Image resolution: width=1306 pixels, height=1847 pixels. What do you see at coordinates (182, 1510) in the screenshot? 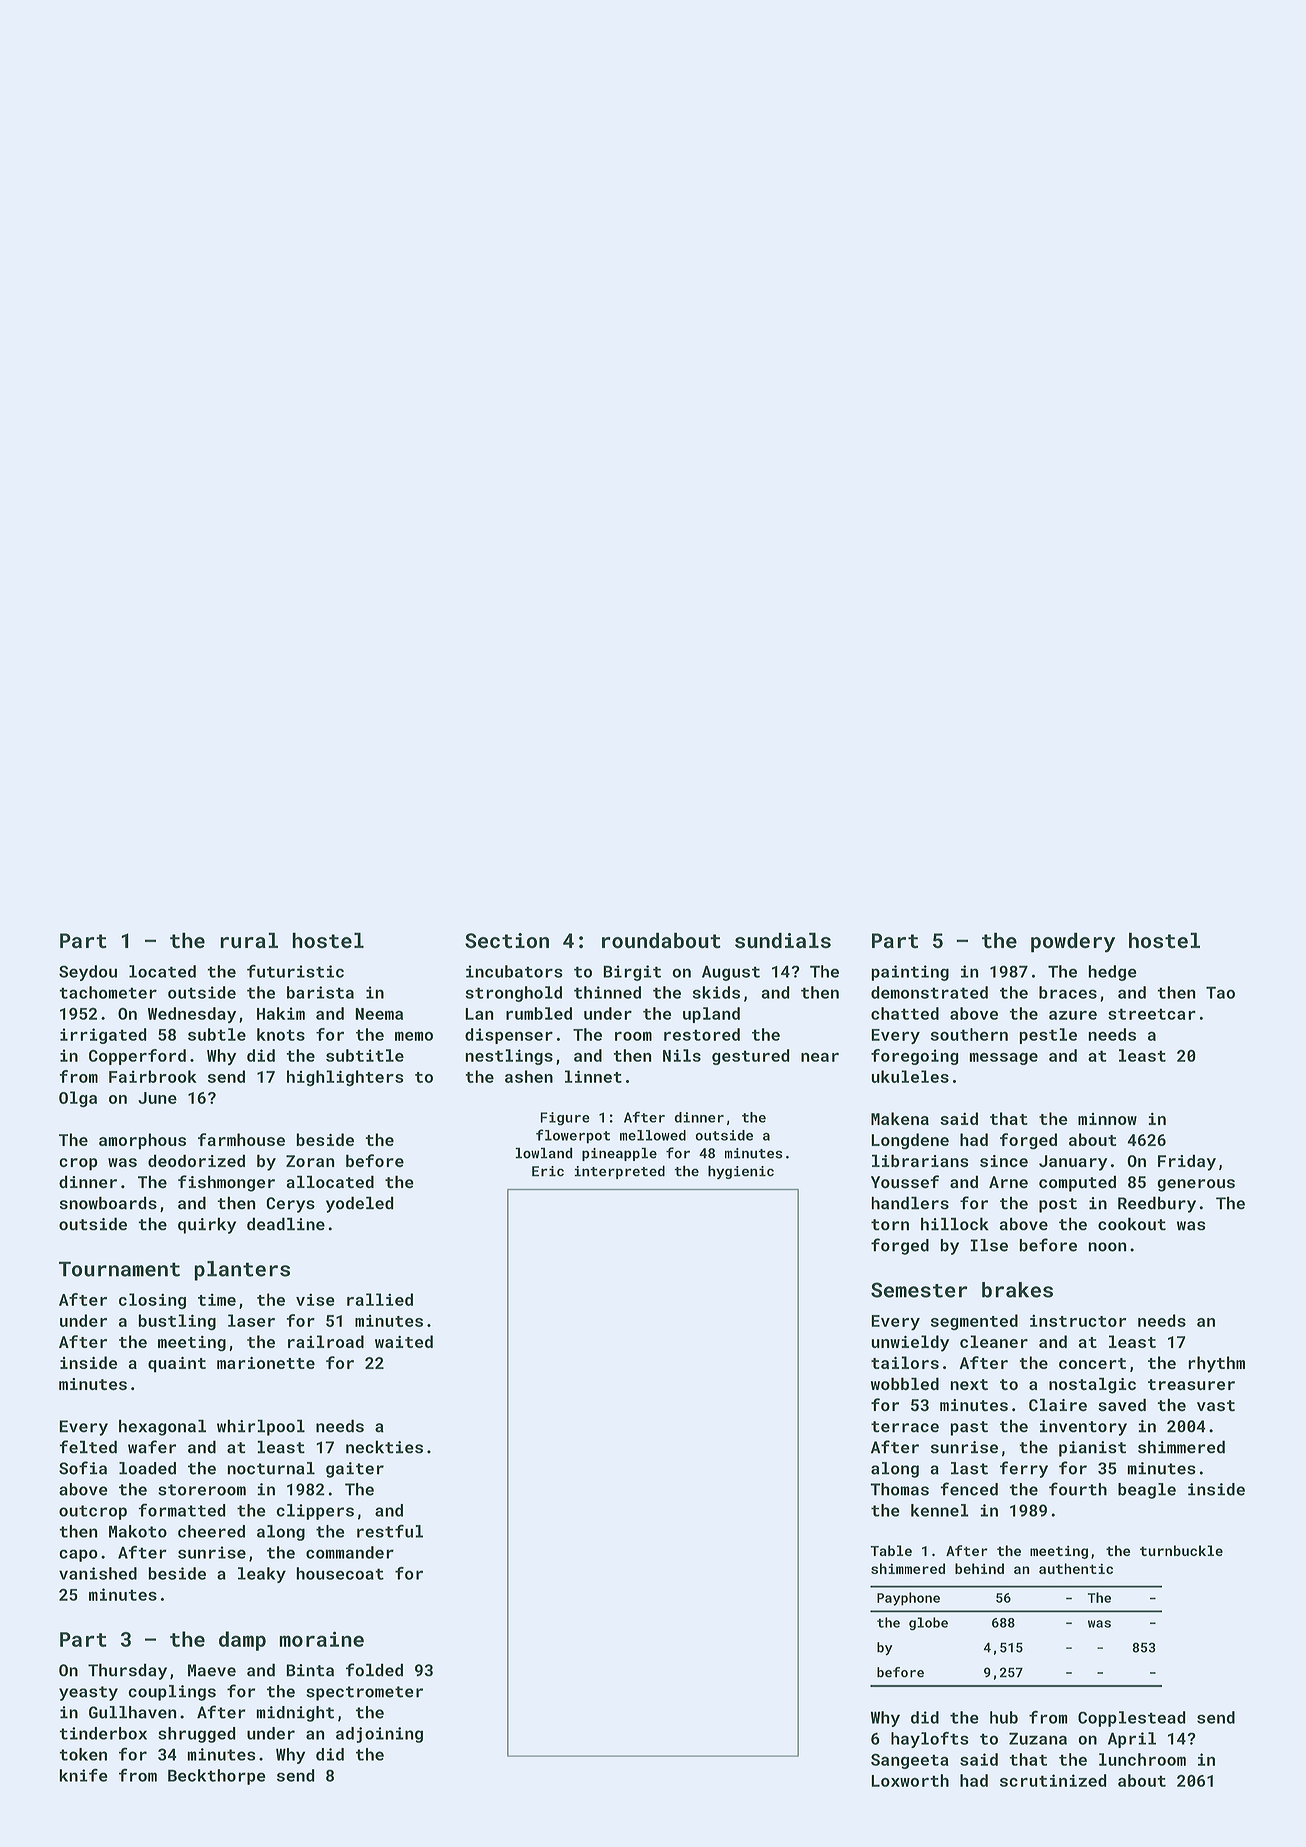
I see `formatted` at bounding box center [182, 1510].
